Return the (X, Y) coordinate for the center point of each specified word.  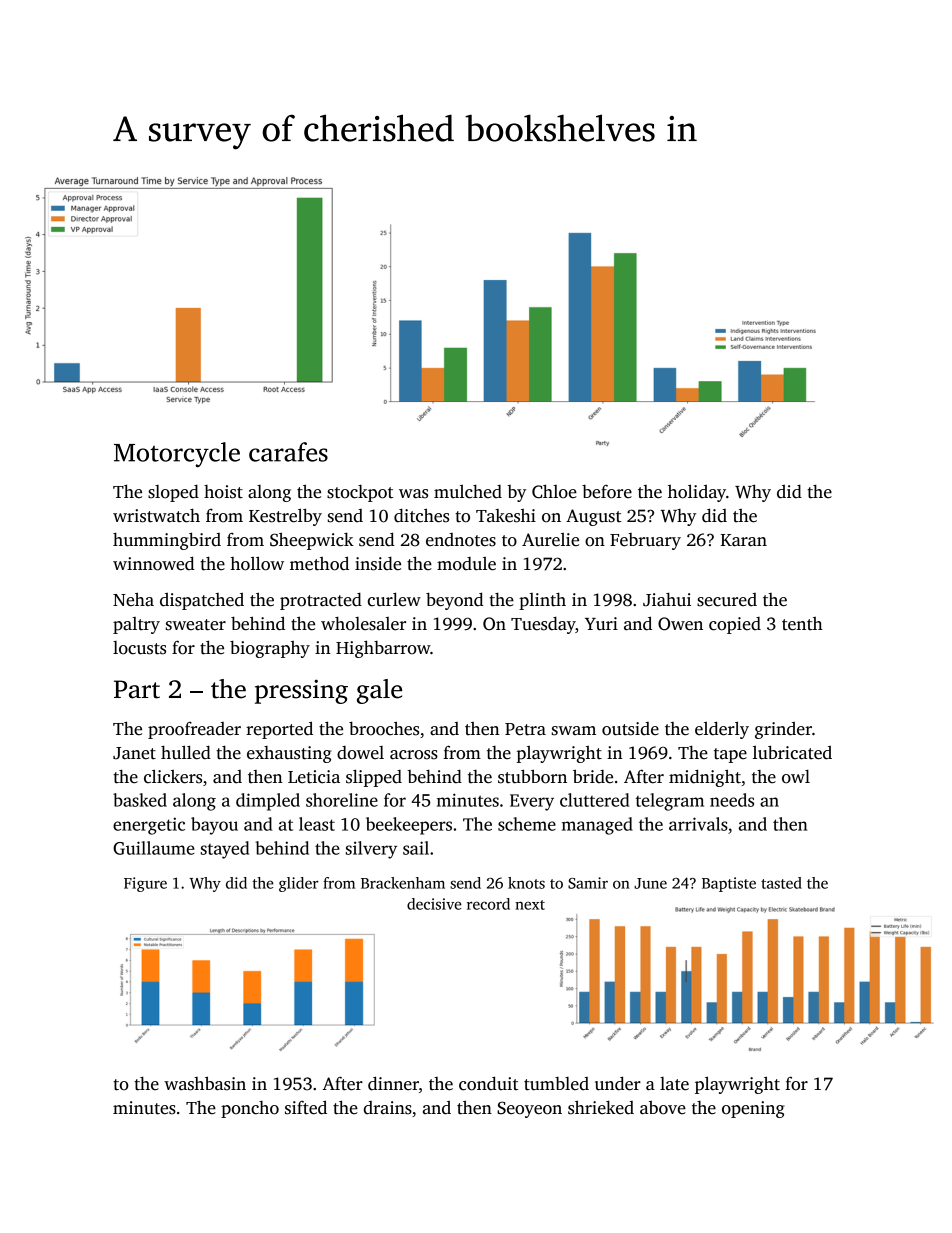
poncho (250, 1109)
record (488, 904)
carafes (288, 452)
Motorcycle (177, 454)
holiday (697, 493)
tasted (781, 883)
